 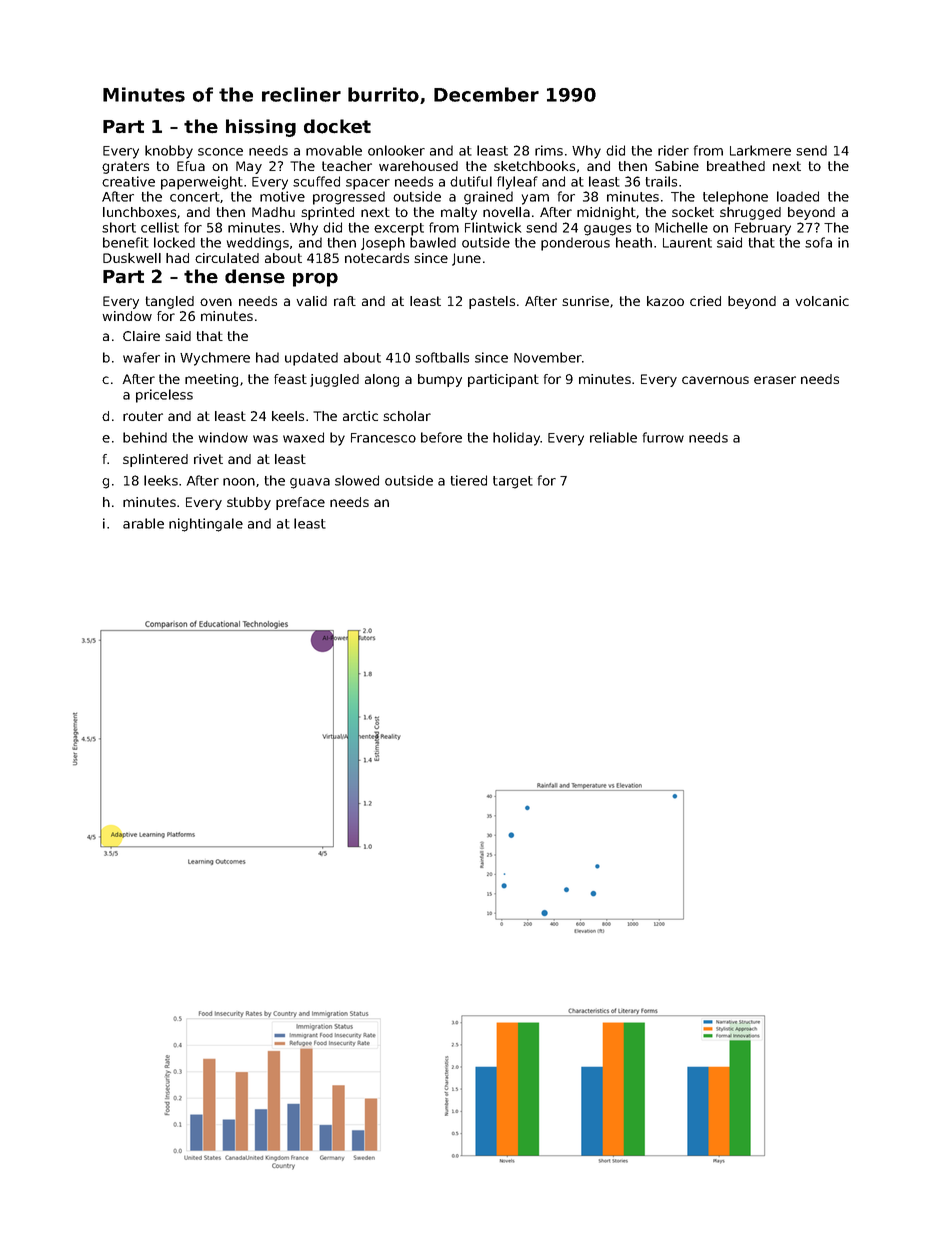 What do you see at coordinates (169, 152) in the image?
I see `knobby` at bounding box center [169, 152].
